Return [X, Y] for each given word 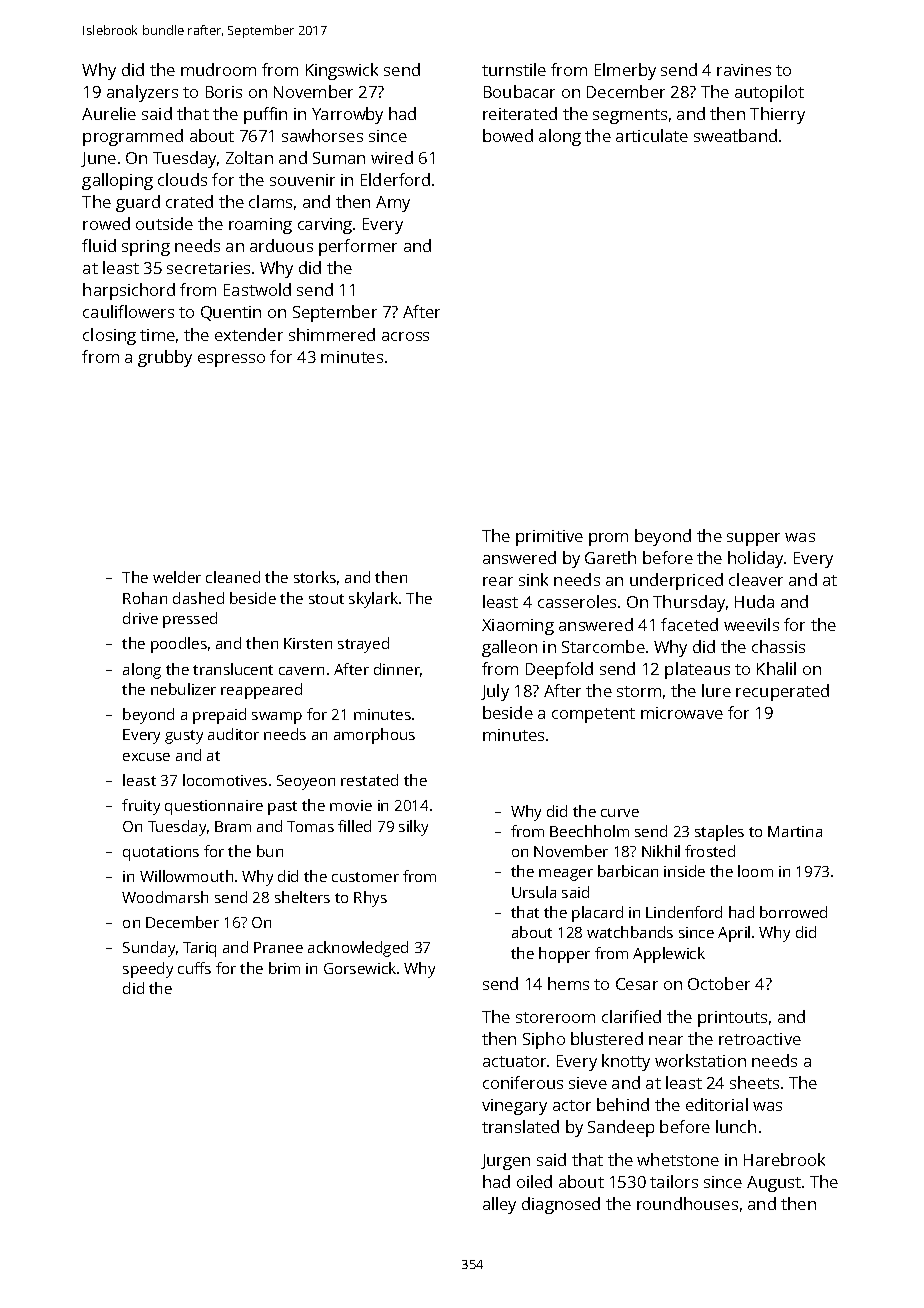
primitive [549, 538]
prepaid [219, 716]
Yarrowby [347, 115]
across [405, 336]
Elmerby [625, 71]
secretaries [208, 268]
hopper [564, 955]
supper [753, 539]
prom [608, 539]
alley [499, 1205]
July [495, 692]
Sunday [149, 949]
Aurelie [109, 113]
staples [719, 833]
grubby [165, 358]
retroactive [760, 1039]
